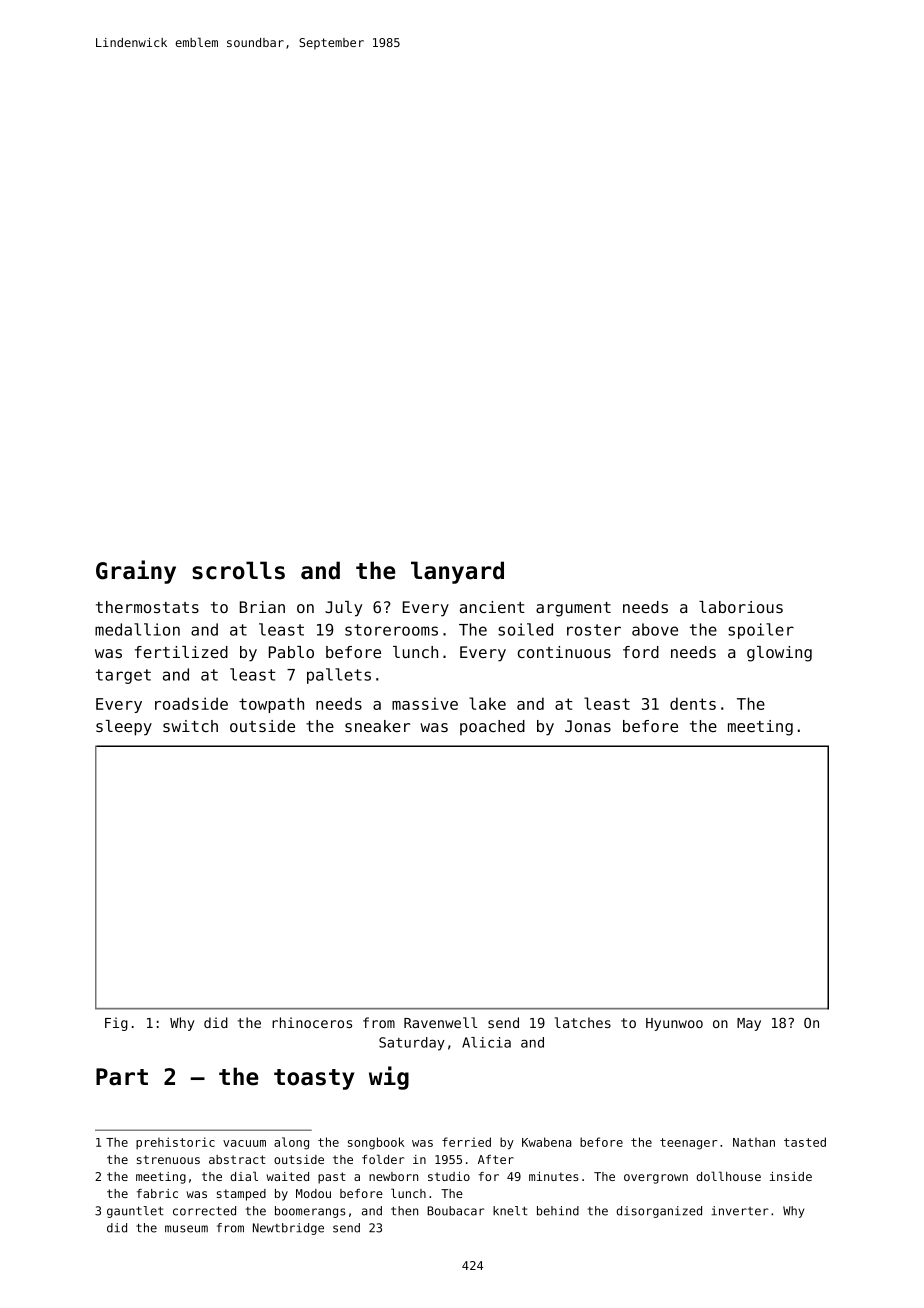 This page has height=1308, width=924. What do you see at coordinates (116, 1024) in the page?
I see `Fig` at bounding box center [116, 1024].
